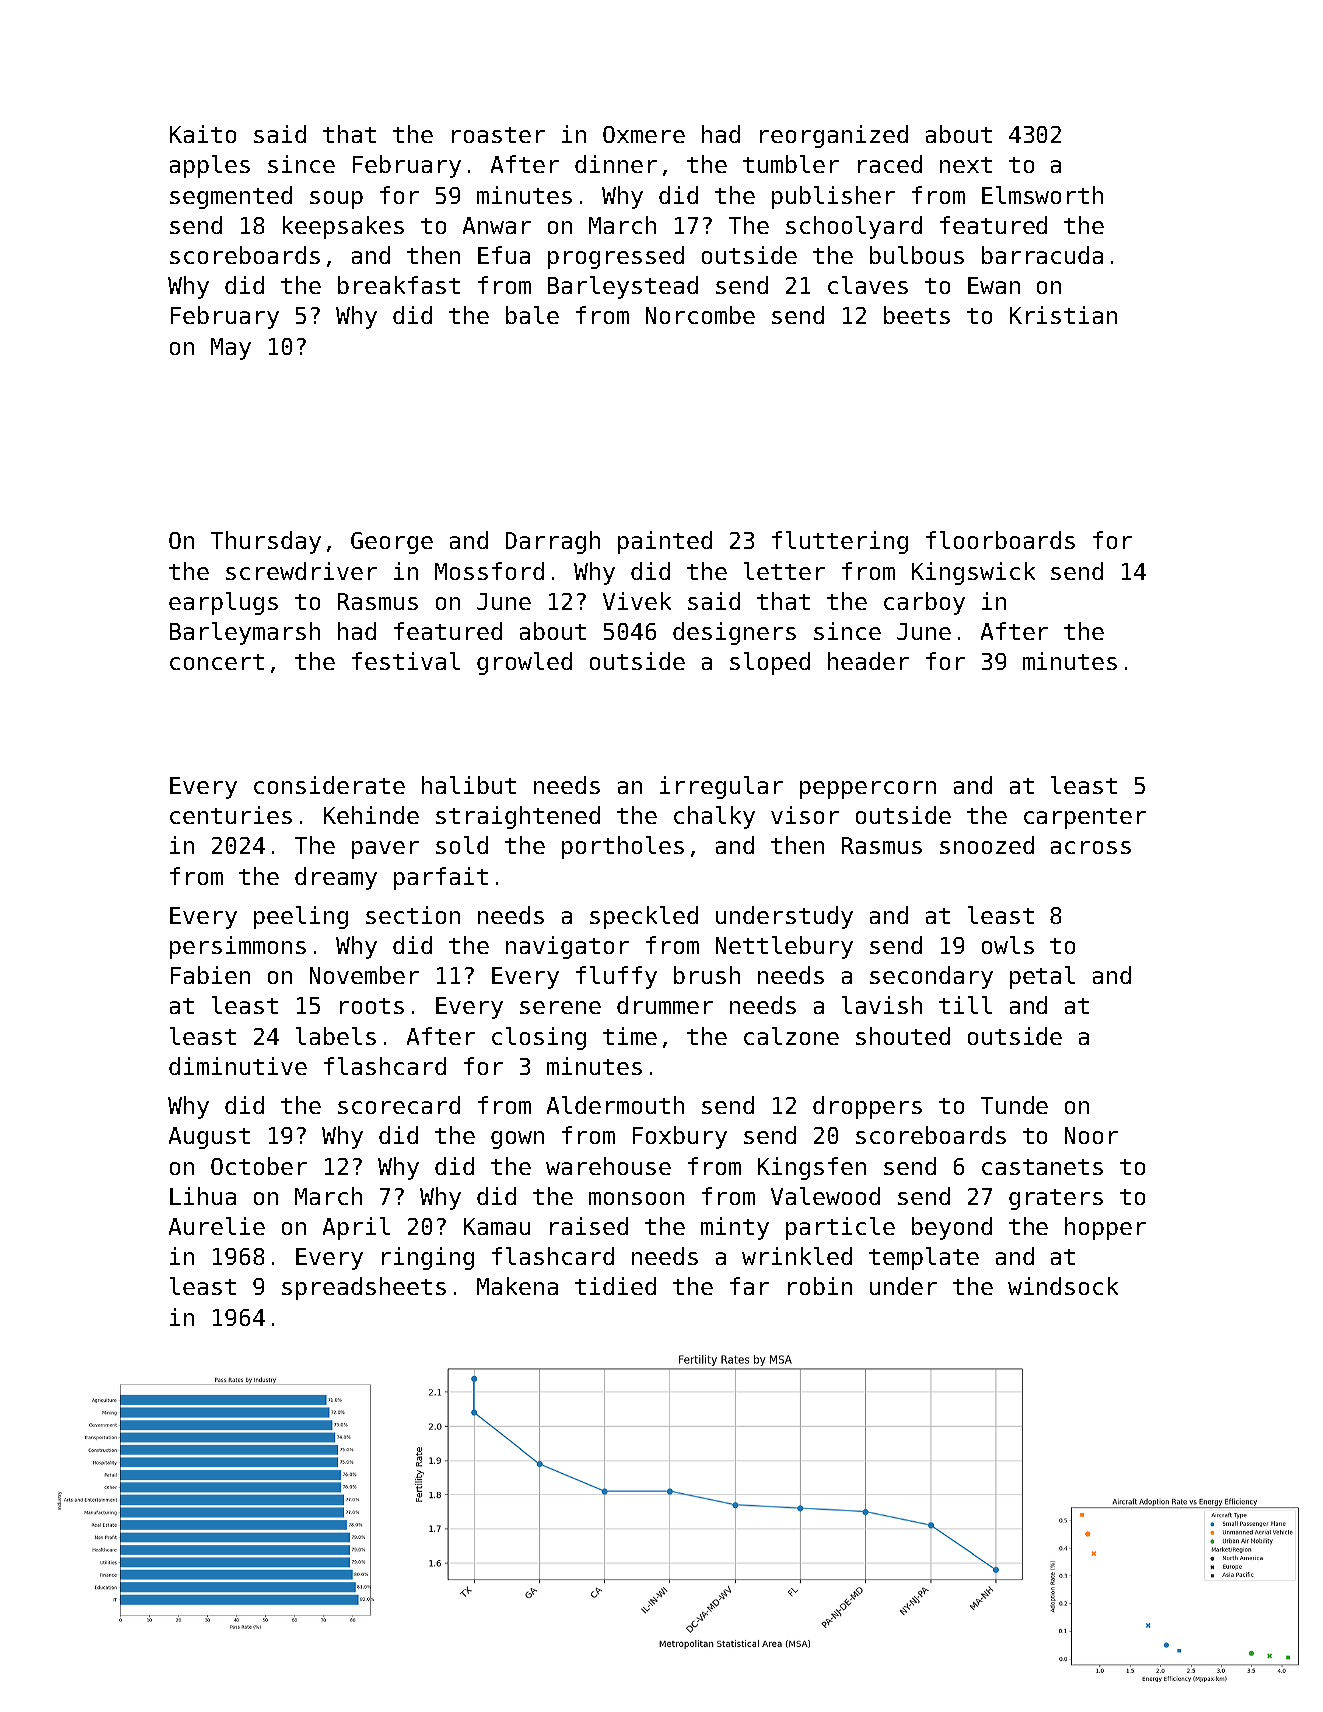  What do you see at coordinates (924, 603) in the page?
I see `carboy` at bounding box center [924, 603].
